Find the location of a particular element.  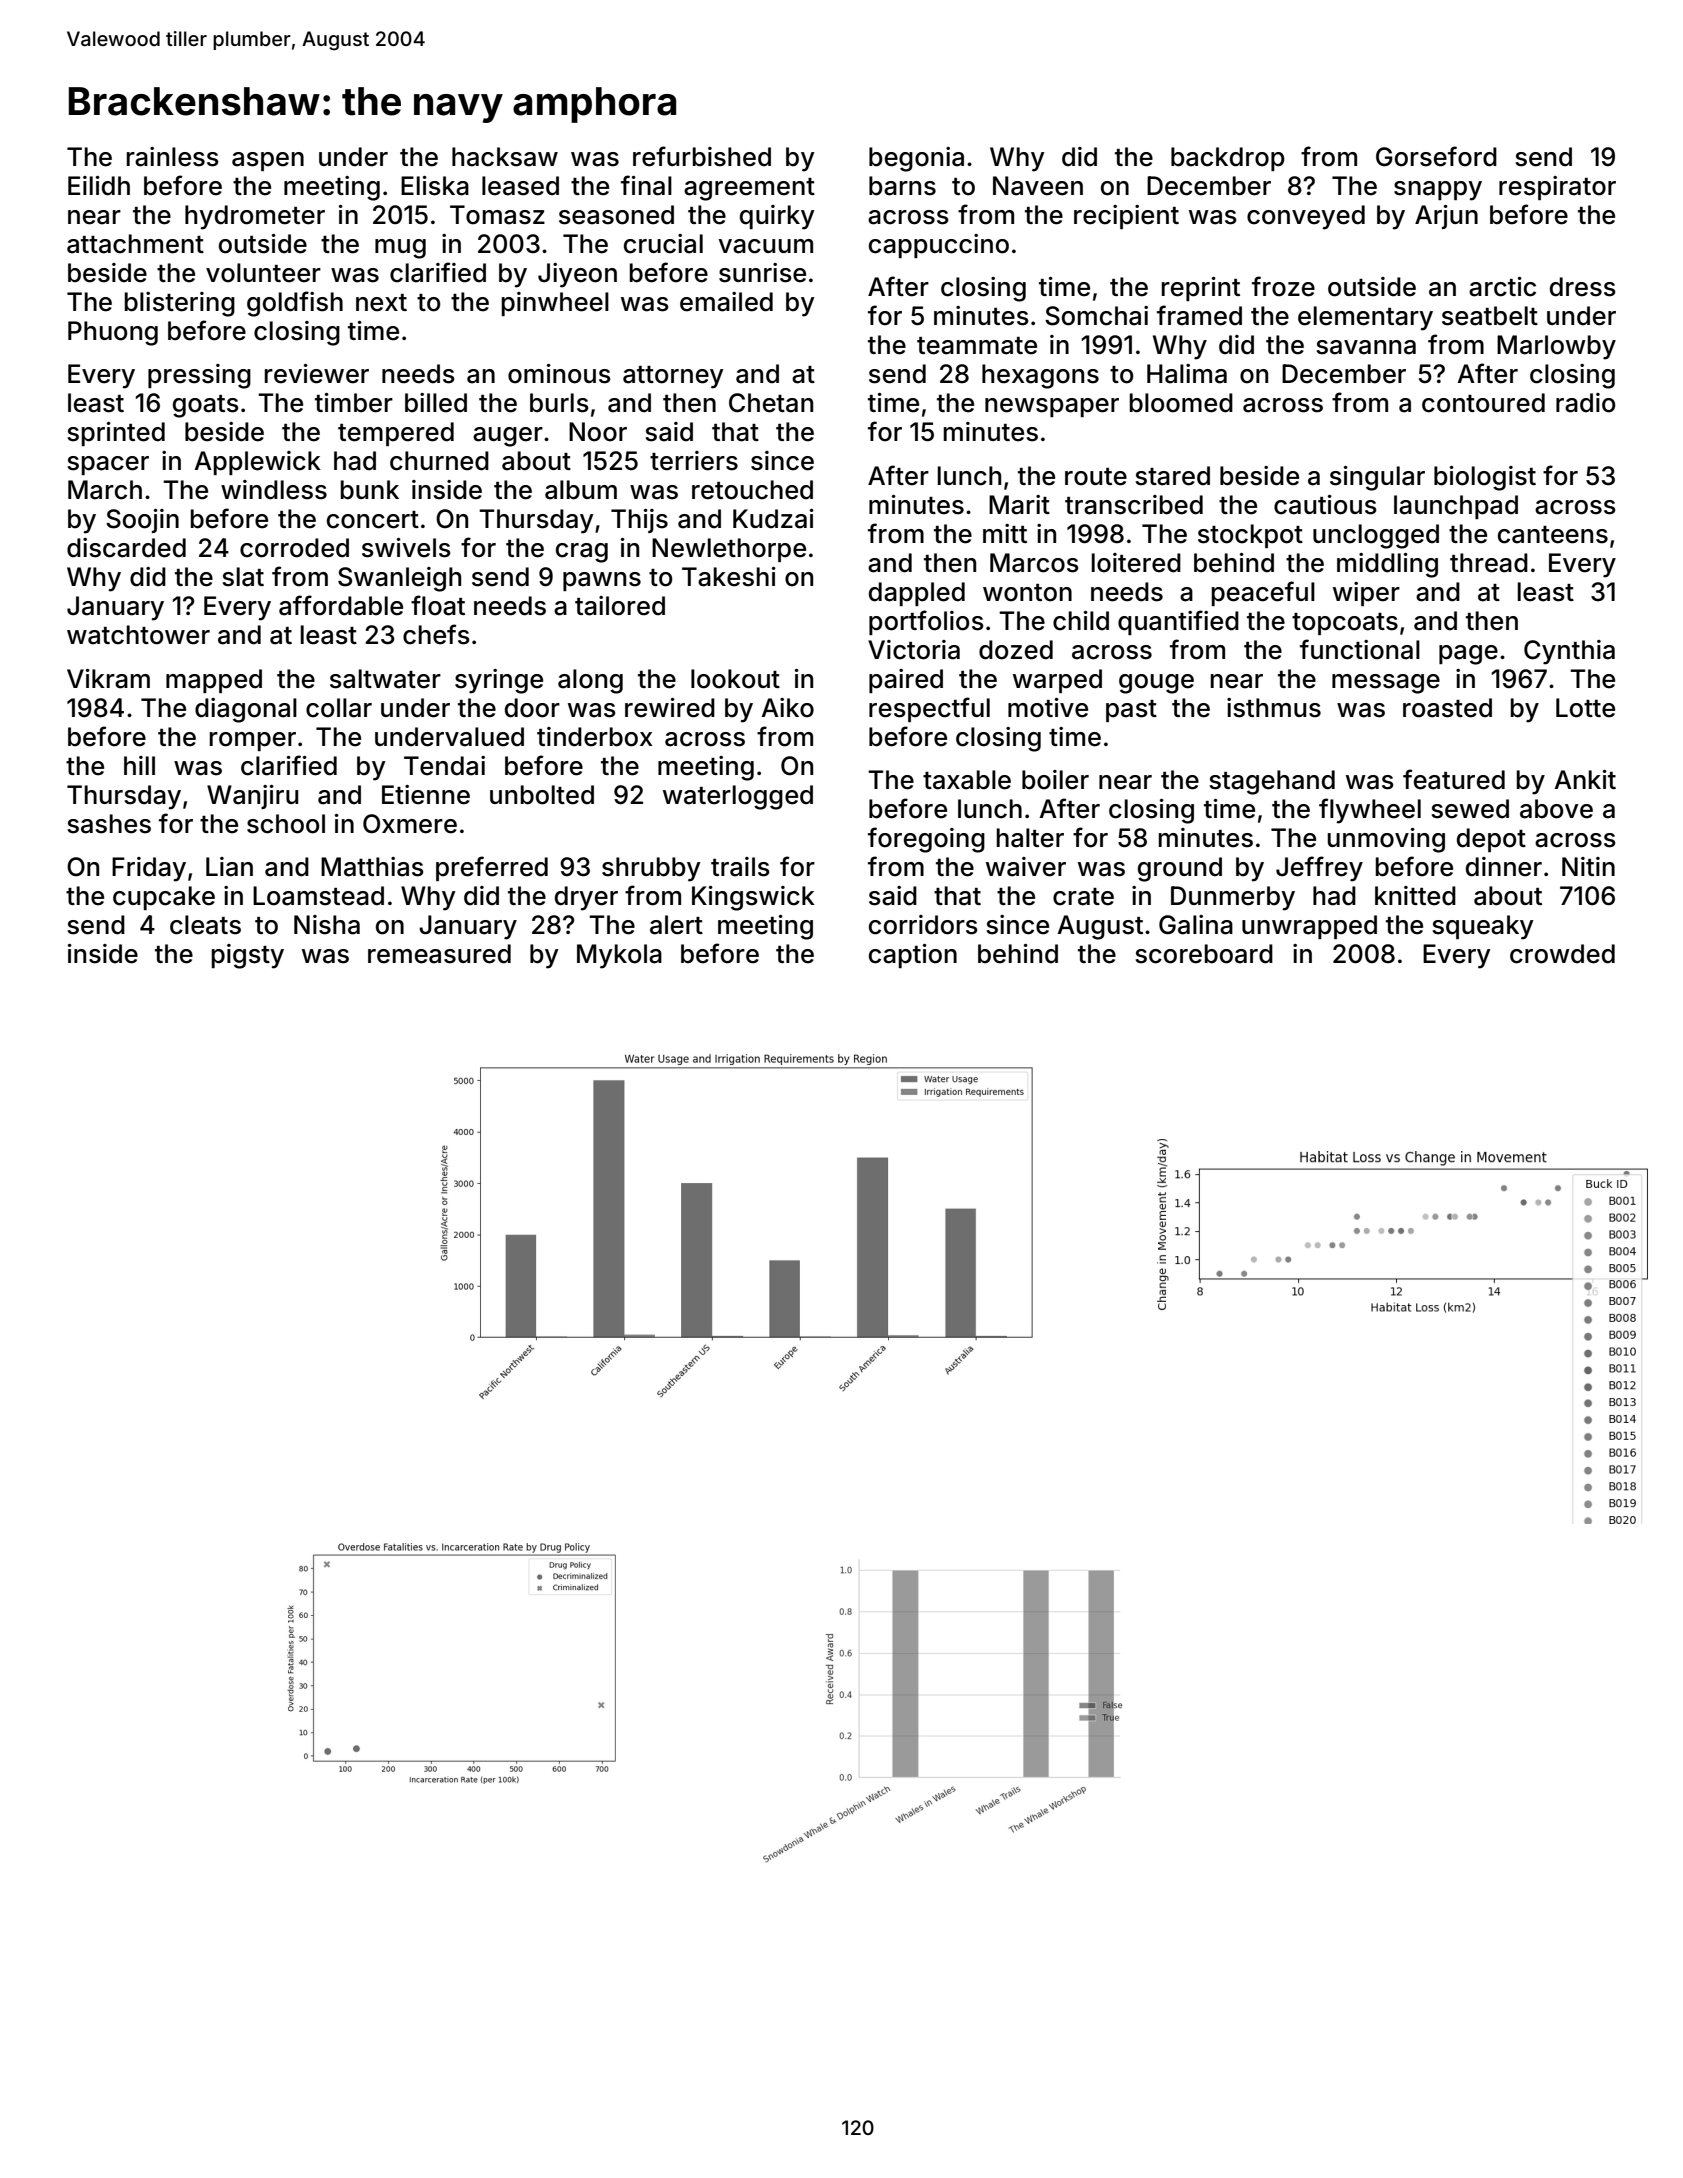

Tendai is located at coordinates (444, 766).
